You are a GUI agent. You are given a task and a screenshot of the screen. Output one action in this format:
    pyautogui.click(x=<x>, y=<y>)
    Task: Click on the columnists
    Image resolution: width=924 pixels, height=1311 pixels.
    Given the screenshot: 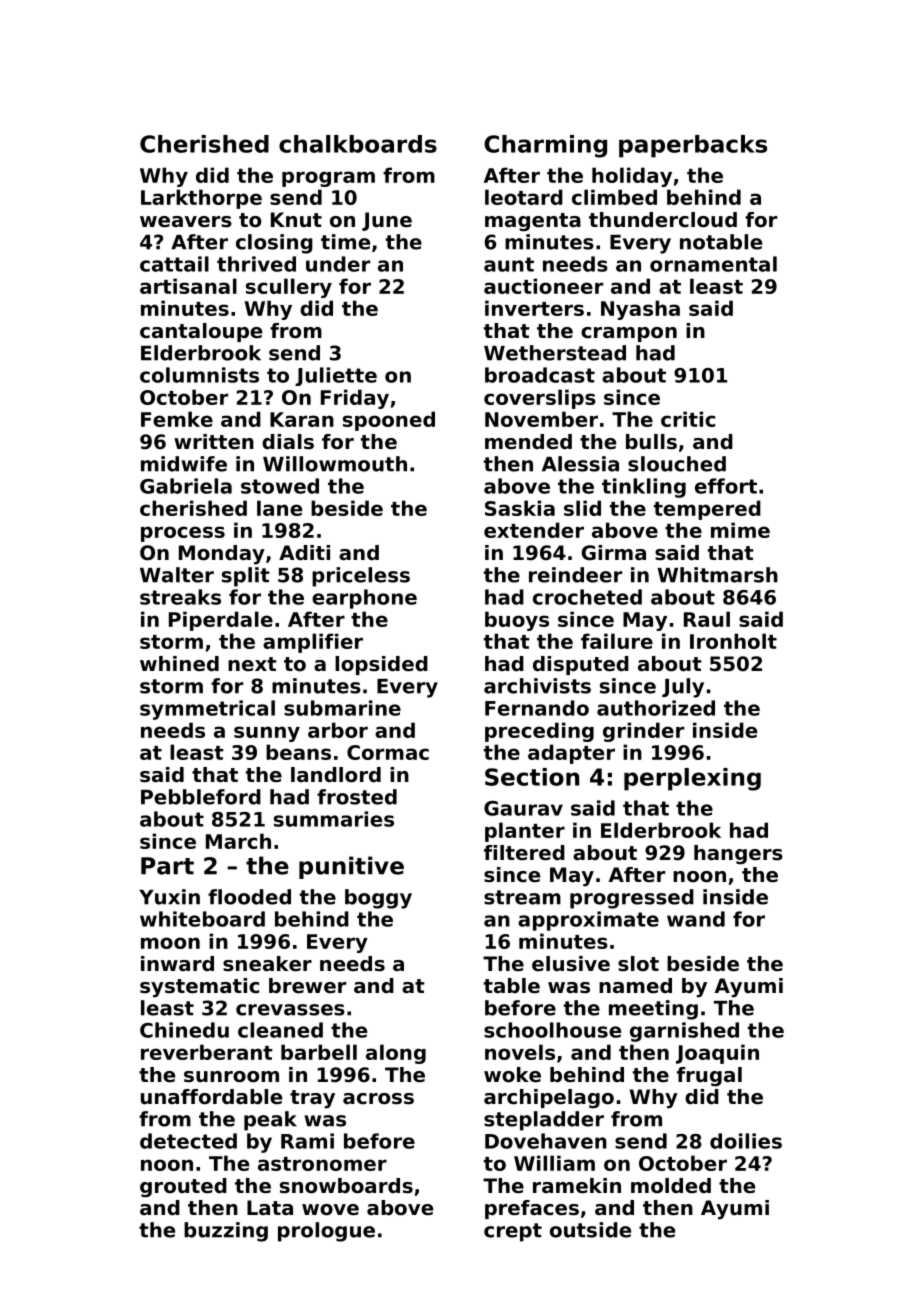 What is the action you would take?
    pyautogui.click(x=199, y=375)
